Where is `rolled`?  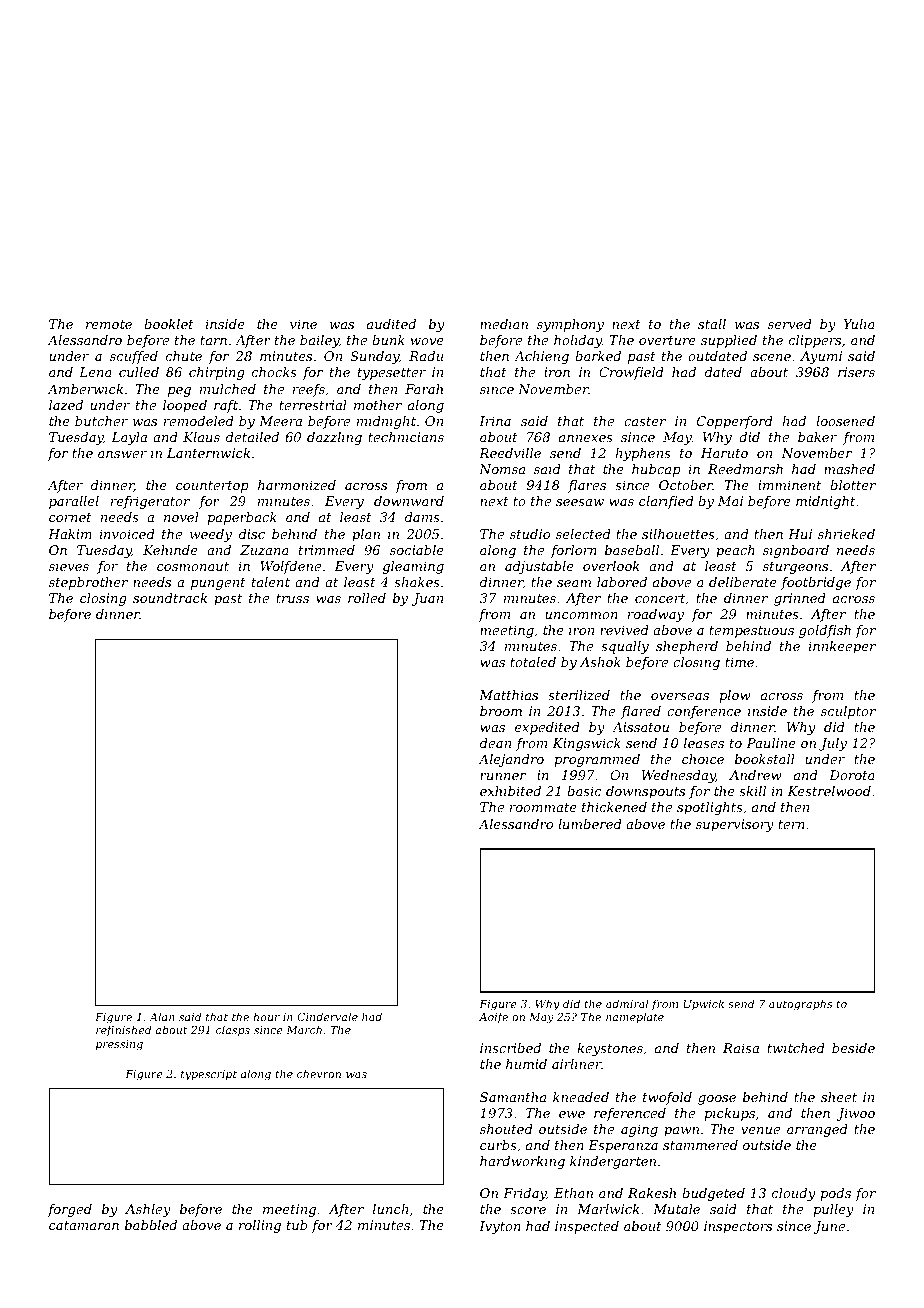 rolled is located at coordinates (367, 598).
